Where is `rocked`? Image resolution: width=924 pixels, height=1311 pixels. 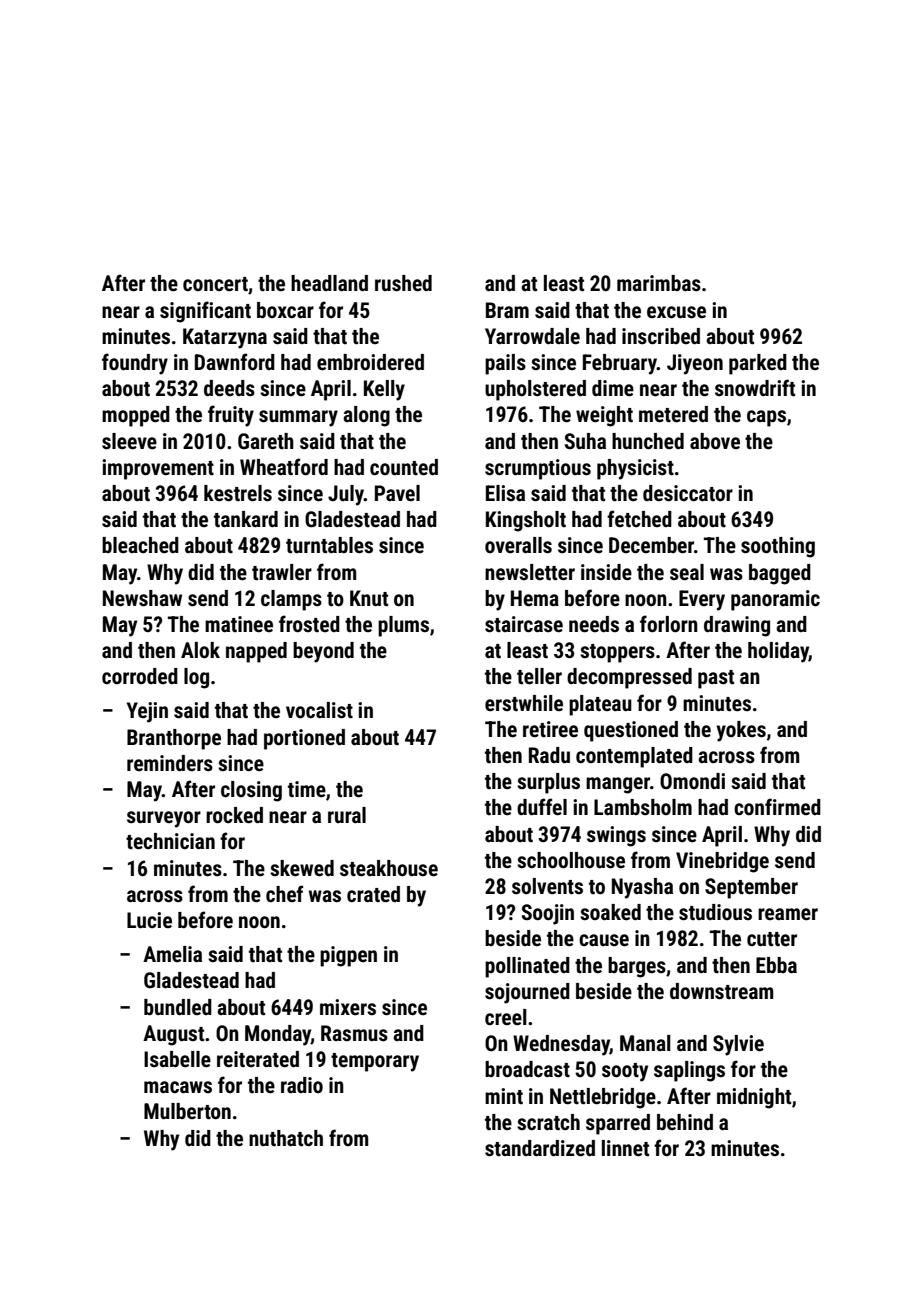
rocked is located at coordinates (234, 815).
